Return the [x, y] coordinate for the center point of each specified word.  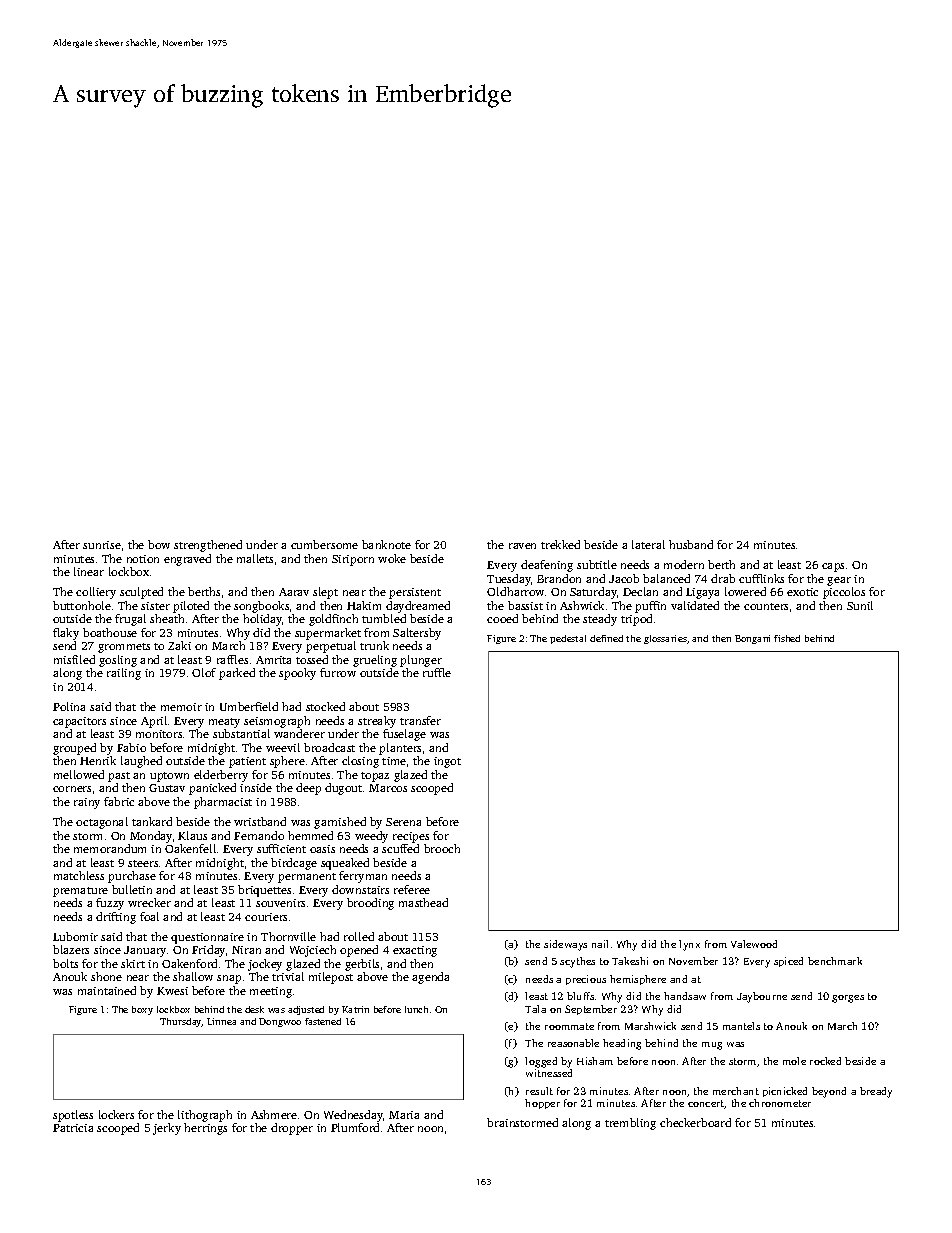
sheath [167, 618]
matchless [79, 875]
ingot [447, 762]
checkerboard [695, 1122]
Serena [403, 822]
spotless [73, 1116]
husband [691, 544]
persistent [415, 593]
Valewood [754, 944]
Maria [404, 1115]
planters [400, 749]
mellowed [79, 774]
